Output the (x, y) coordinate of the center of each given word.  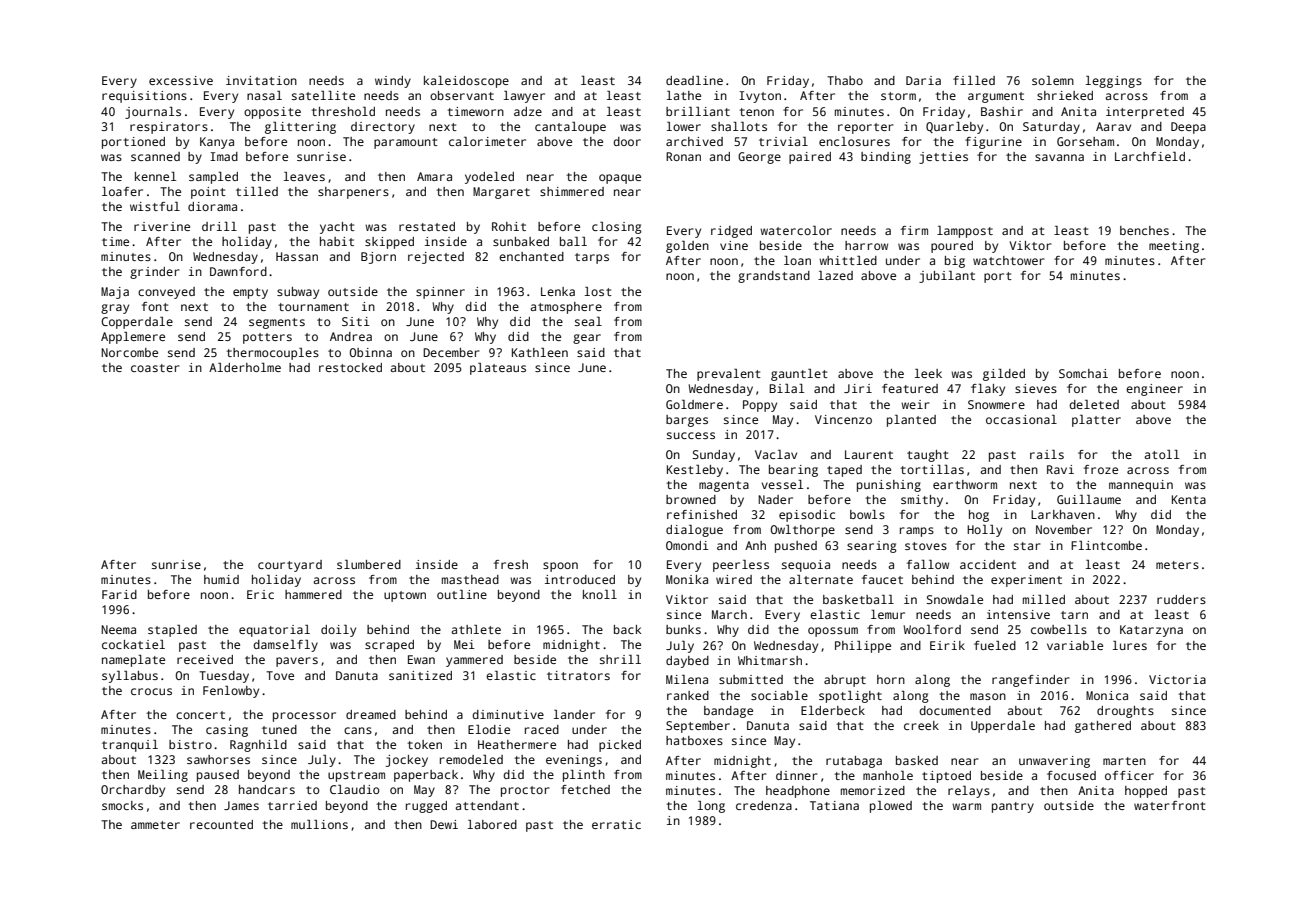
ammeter (155, 825)
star (1027, 546)
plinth (584, 776)
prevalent (729, 375)
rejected (436, 258)
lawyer (524, 97)
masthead (470, 579)
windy (393, 82)
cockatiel (133, 644)
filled (974, 80)
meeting (1174, 247)
